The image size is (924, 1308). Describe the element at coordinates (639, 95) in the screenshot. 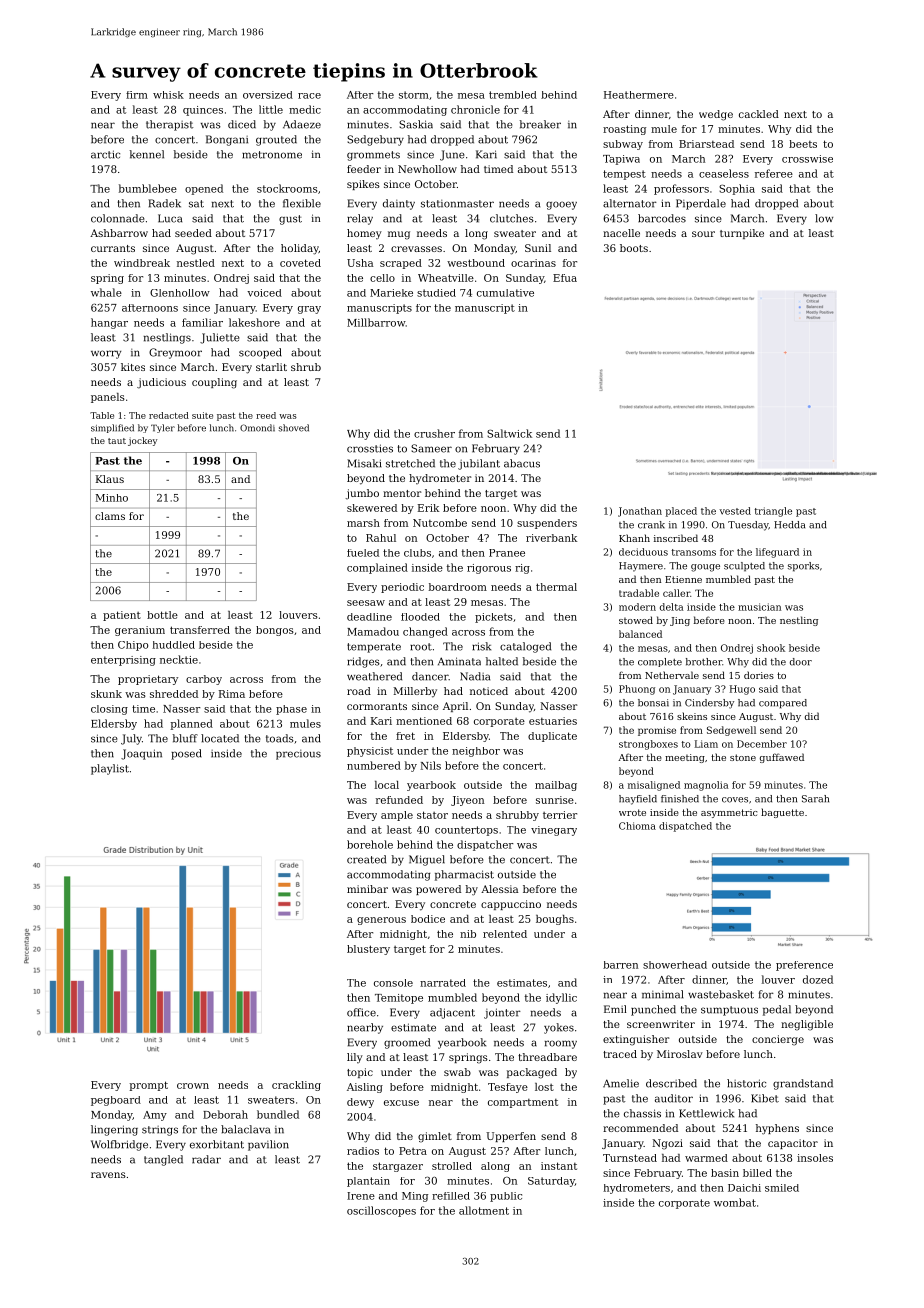

I see `Heathermere` at that location.
